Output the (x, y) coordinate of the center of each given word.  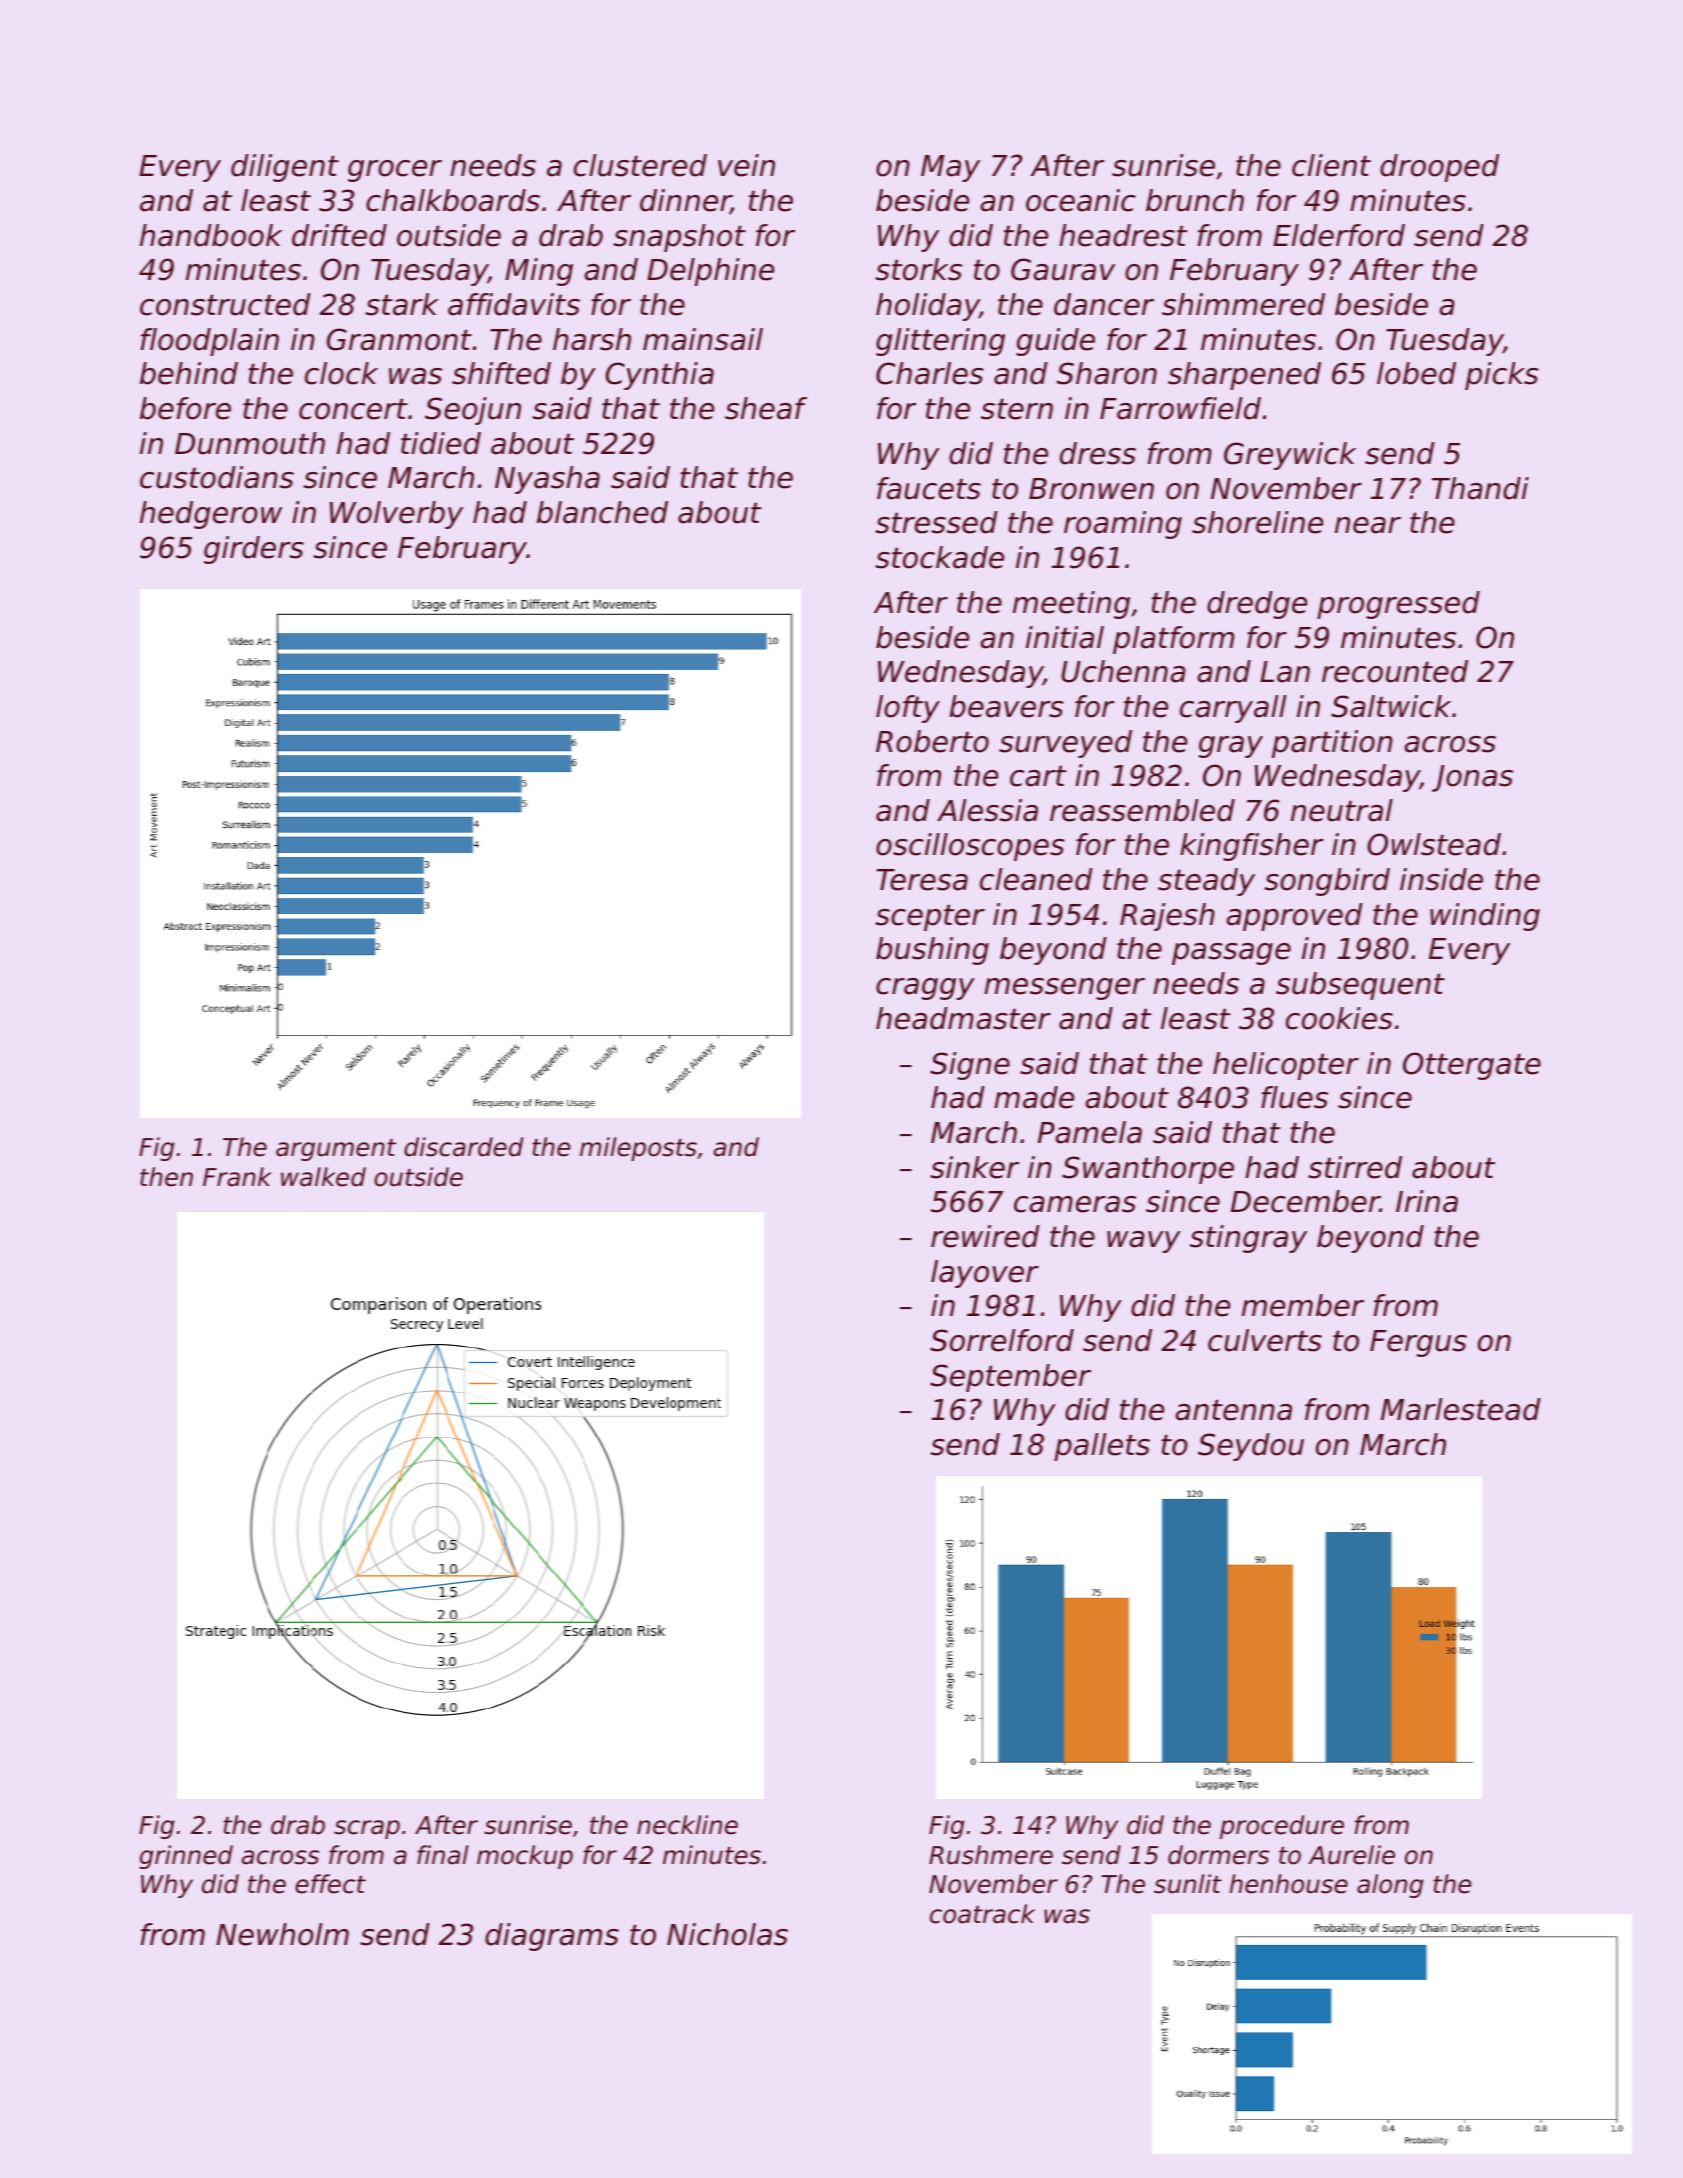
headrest (1123, 235)
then (166, 1177)
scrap (367, 1829)
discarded (463, 1147)
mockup (525, 1857)
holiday (927, 307)
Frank (237, 1177)
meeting (1071, 605)
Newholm (282, 1934)
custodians (217, 477)
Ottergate (1472, 1066)
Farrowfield (1180, 408)
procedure (1282, 1827)
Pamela (1090, 1132)
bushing (932, 951)
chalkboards (453, 200)
